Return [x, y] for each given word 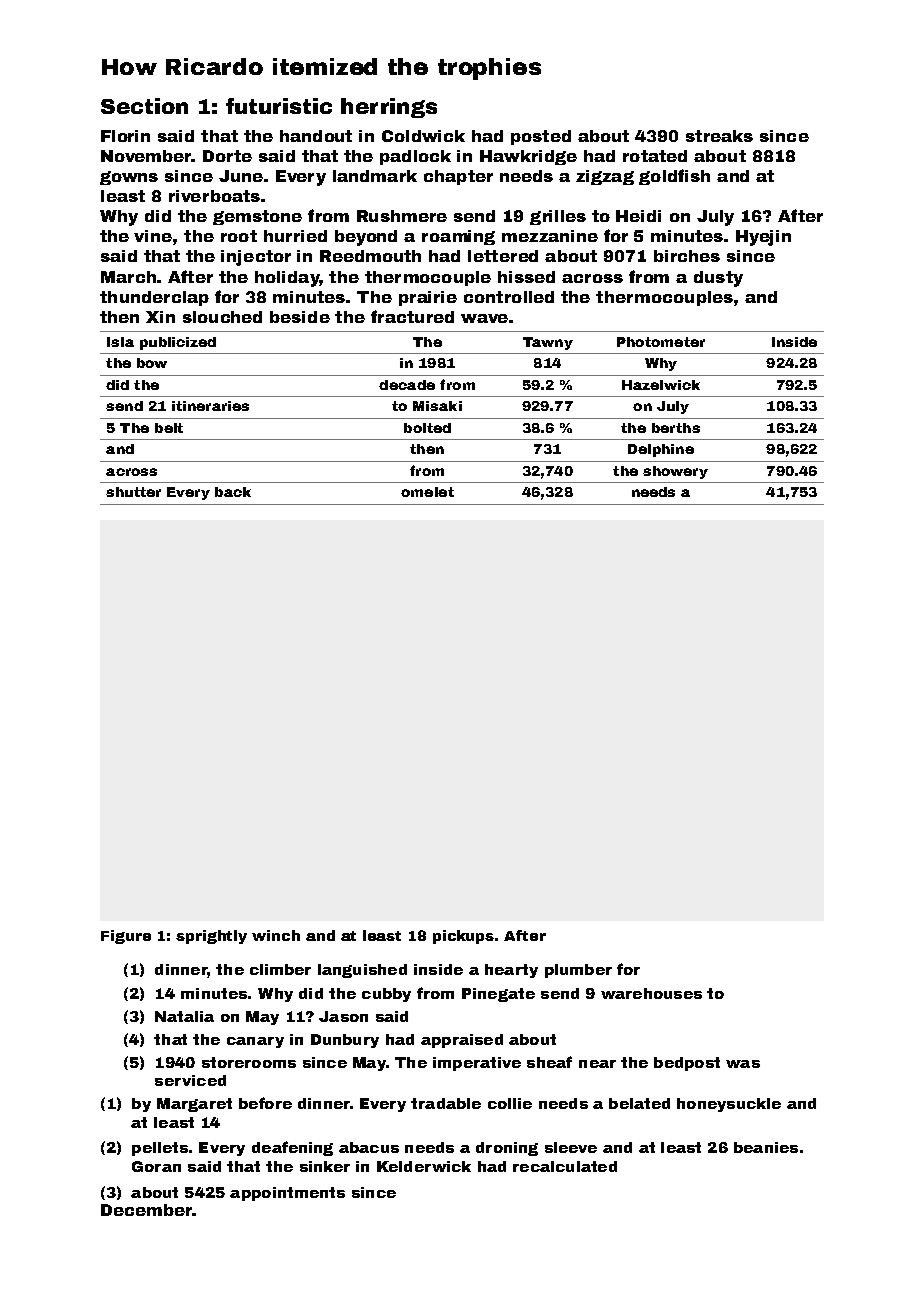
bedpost [687, 1064]
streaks [719, 136]
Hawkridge [528, 157]
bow [152, 363]
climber [280, 969]
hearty [511, 971]
